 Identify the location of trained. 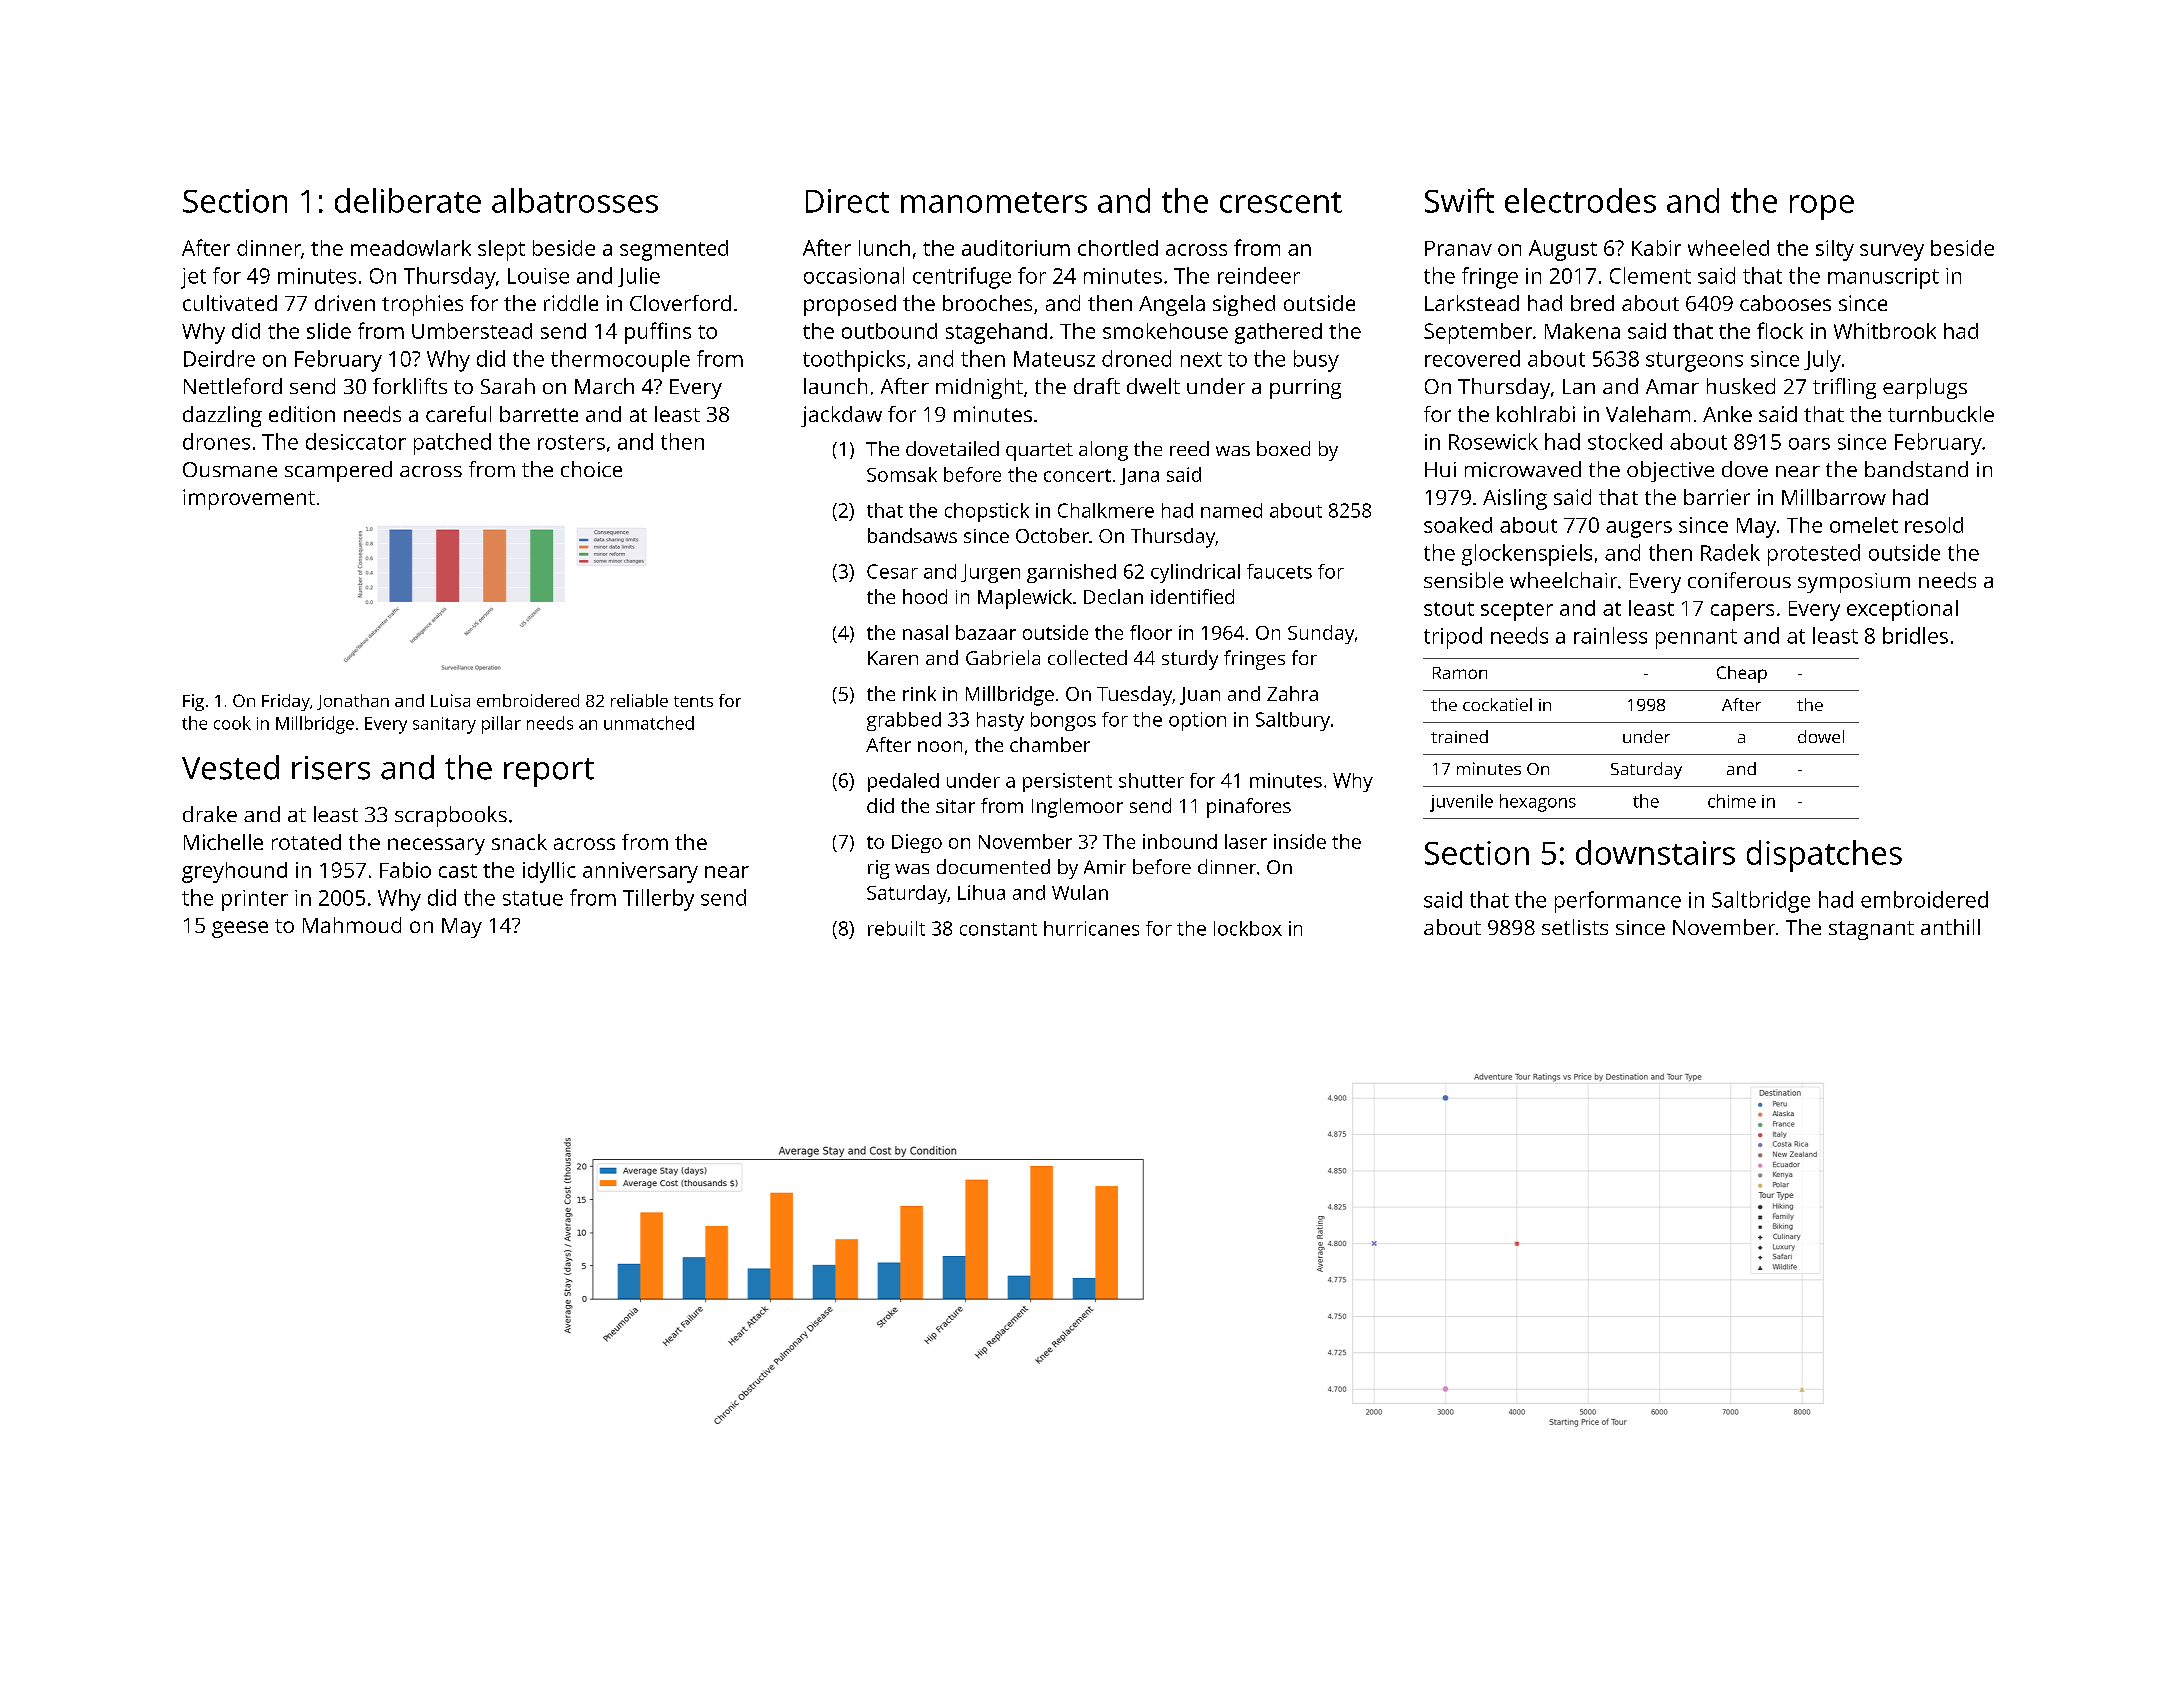
(1459, 736).
